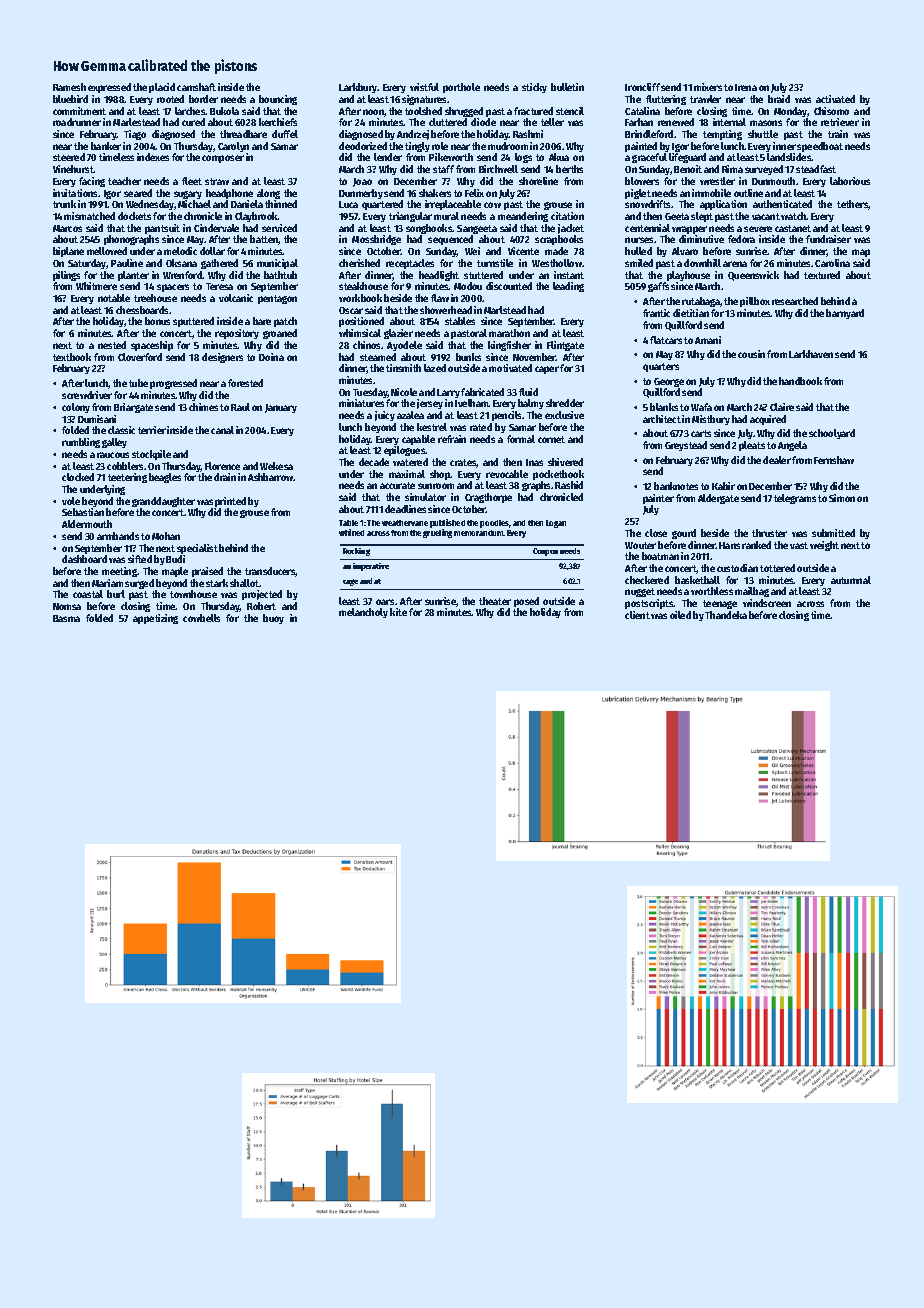 This screenshot has height=1308, width=924. What do you see at coordinates (565, 346) in the screenshot?
I see `Flintgate` at bounding box center [565, 346].
